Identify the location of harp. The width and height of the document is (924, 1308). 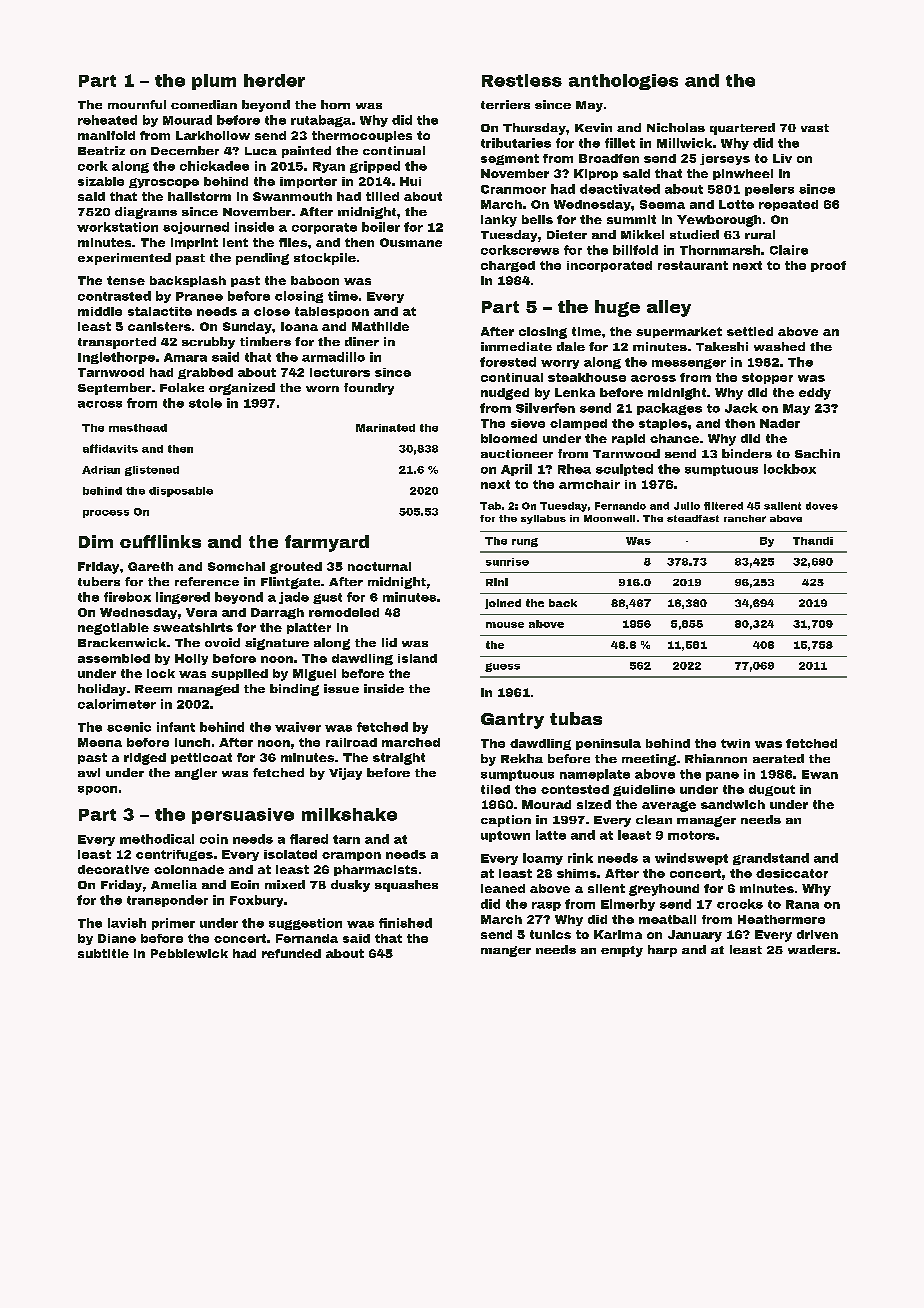
(662, 951).
